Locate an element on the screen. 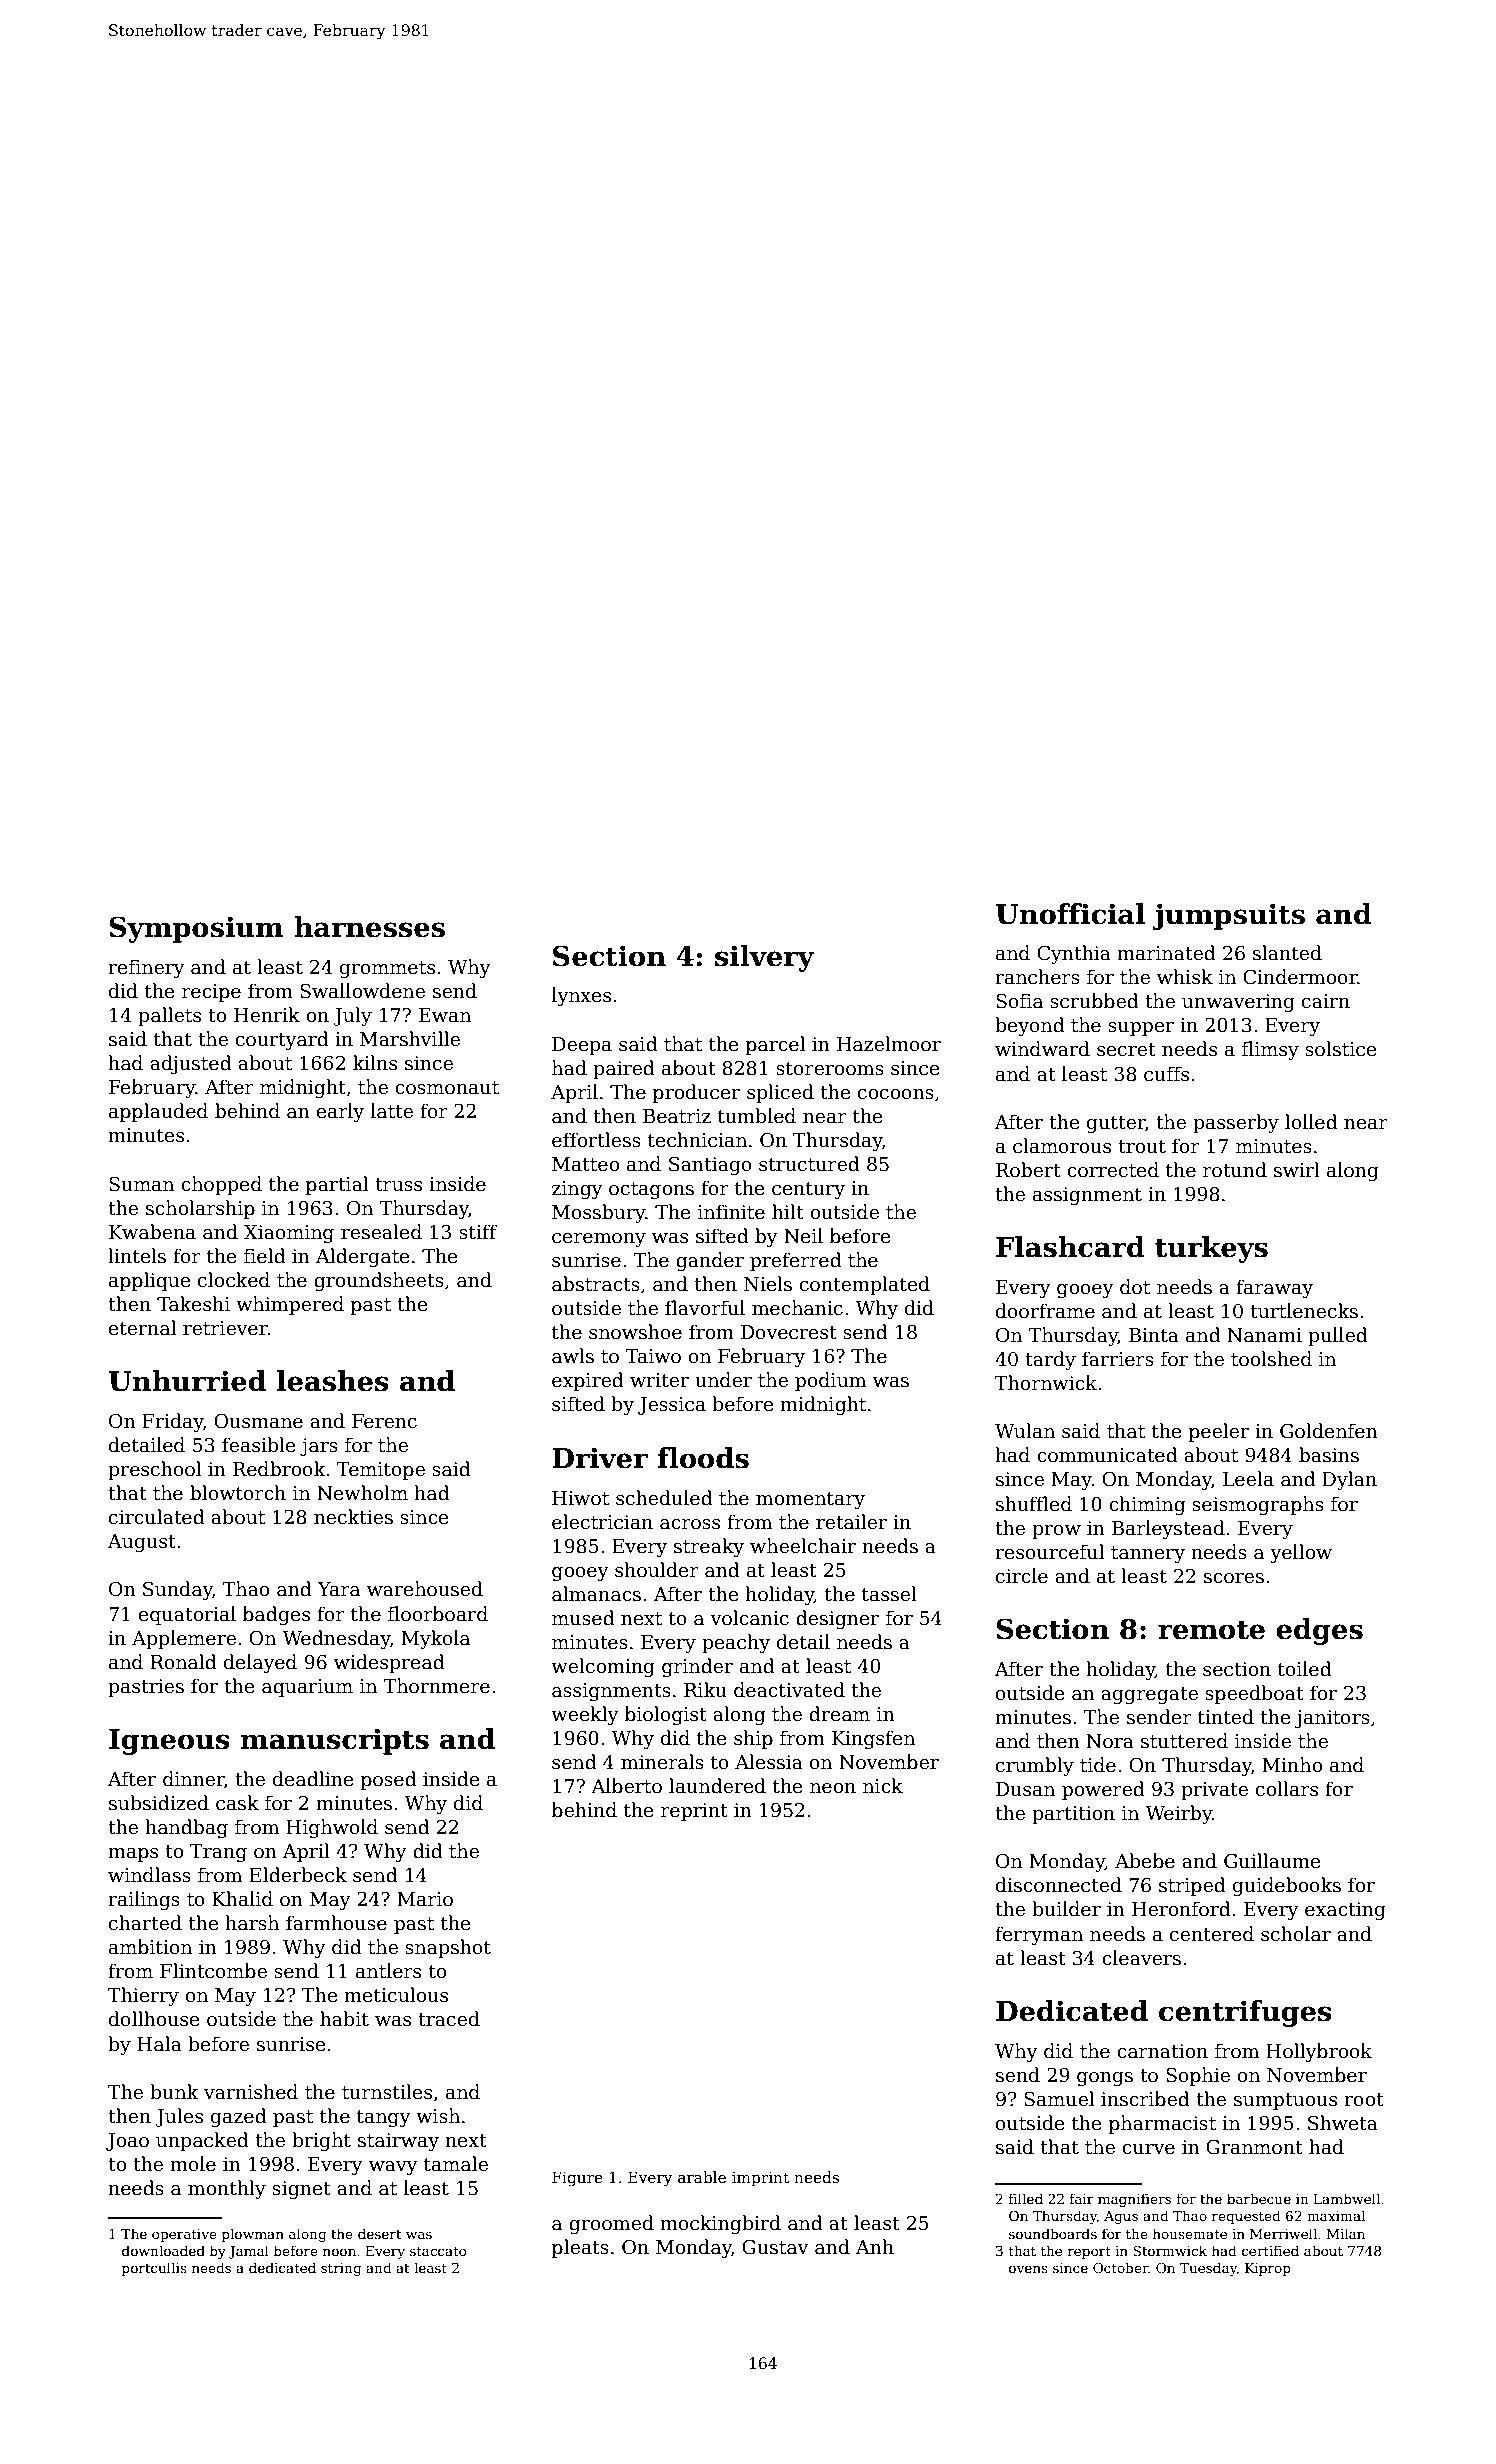  Unofficial is located at coordinates (1070, 914).
